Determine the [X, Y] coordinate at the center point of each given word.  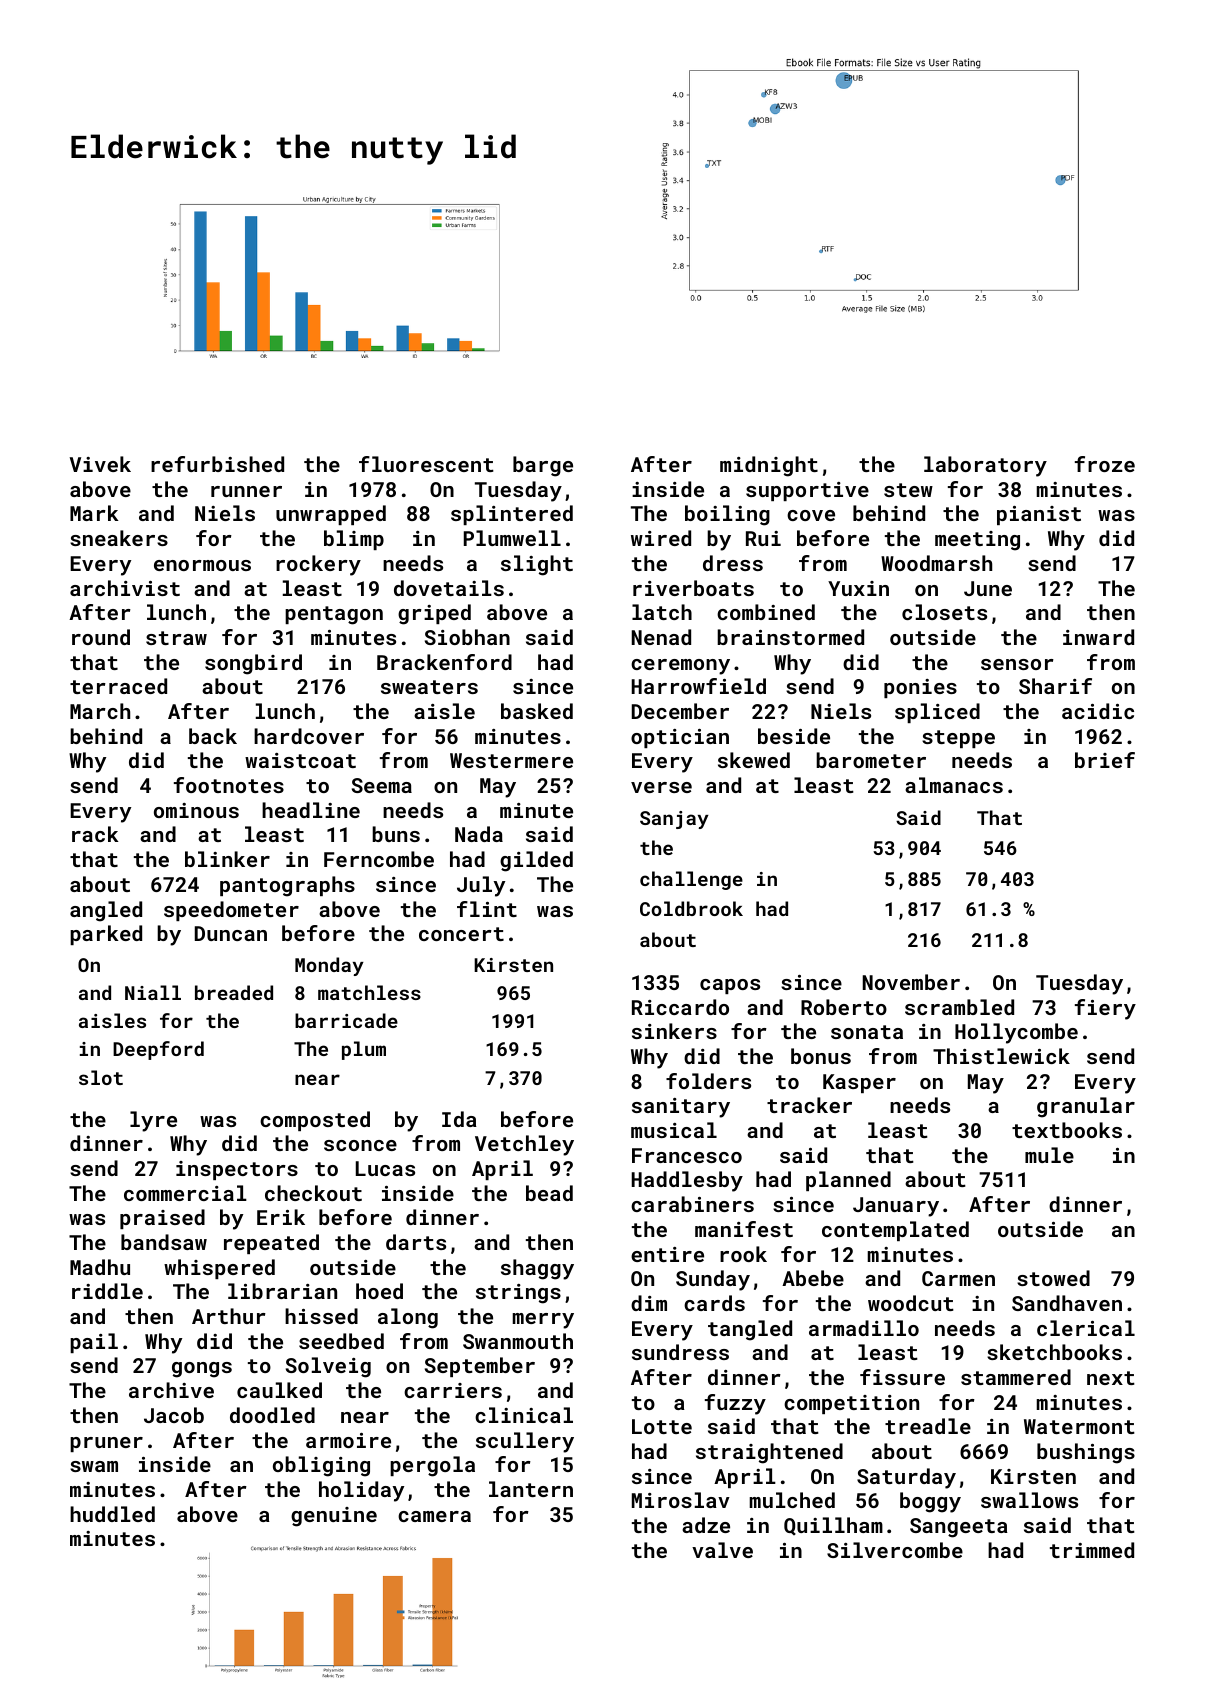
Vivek [100, 464]
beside [794, 736]
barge [543, 466]
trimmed [1092, 1550]
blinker [227, 859]
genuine [334, 1517]
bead [549, 1193]
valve [722, 1550]
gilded [536, 861]
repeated [271, 1244]
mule [1049, 1155]
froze [1105, 464]
